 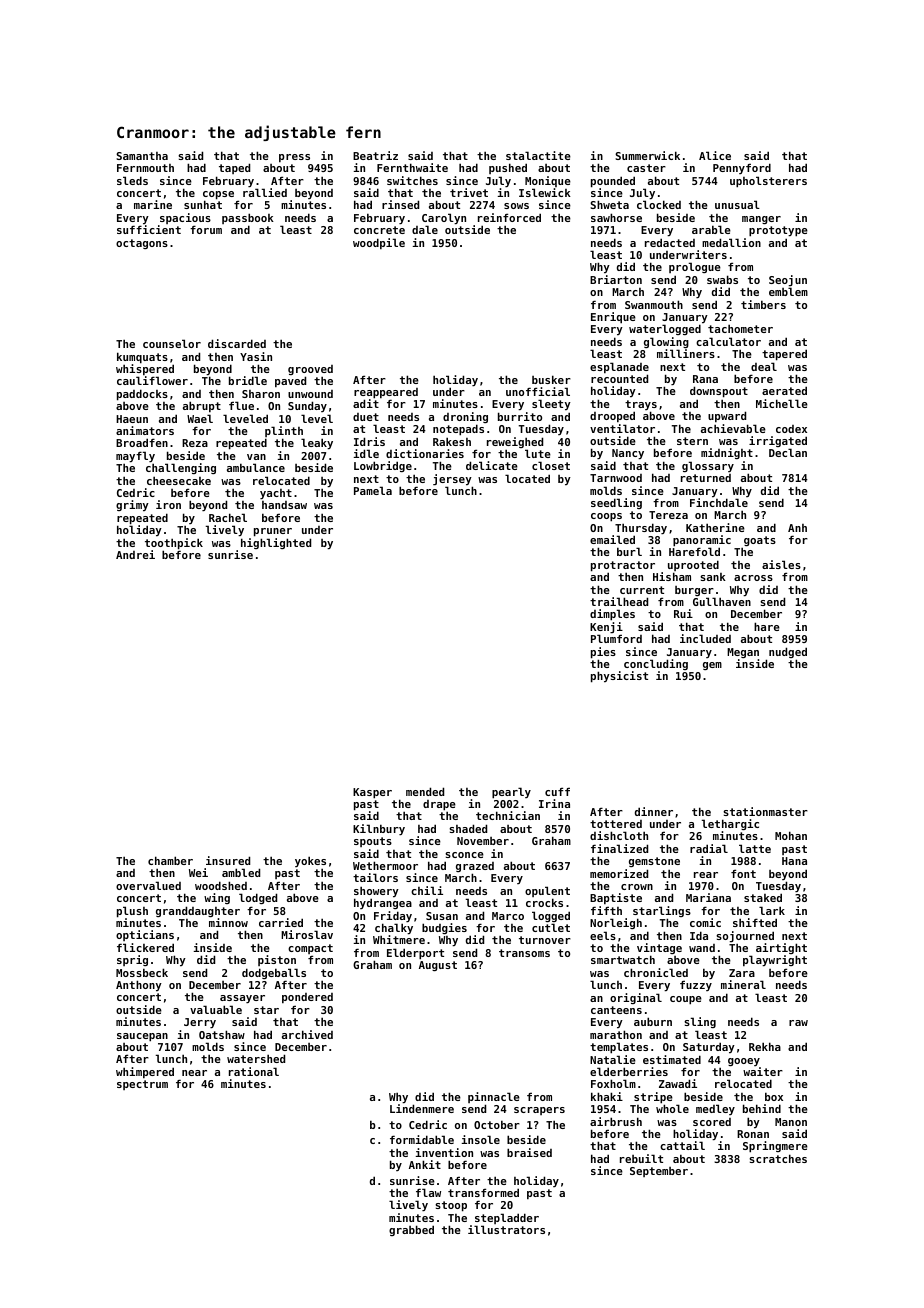 What do you see at coordinates (772, 910) in the image?
I see `lark` at bounding box center [772, 910].
